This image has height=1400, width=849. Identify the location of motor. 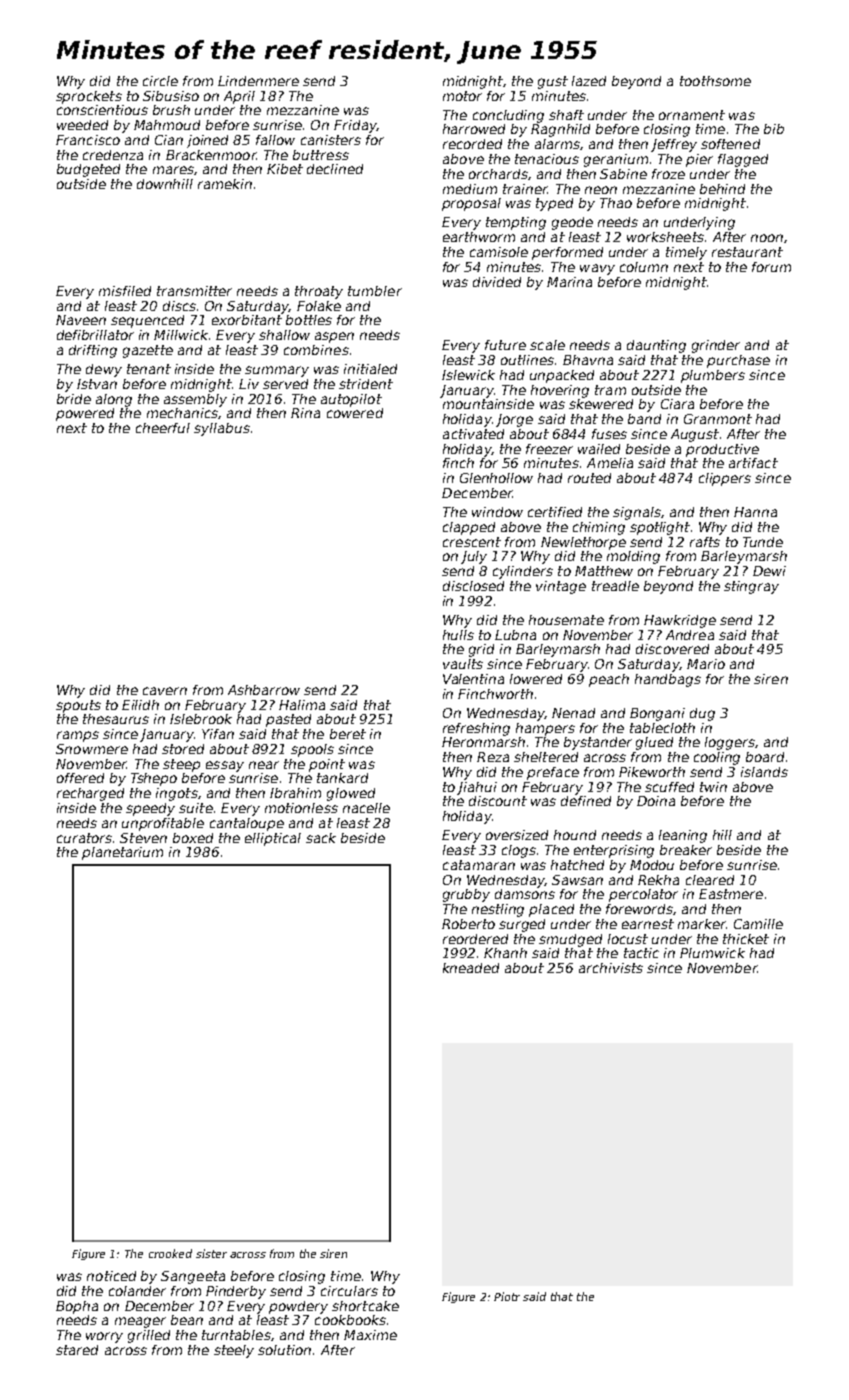
(462, 96).
